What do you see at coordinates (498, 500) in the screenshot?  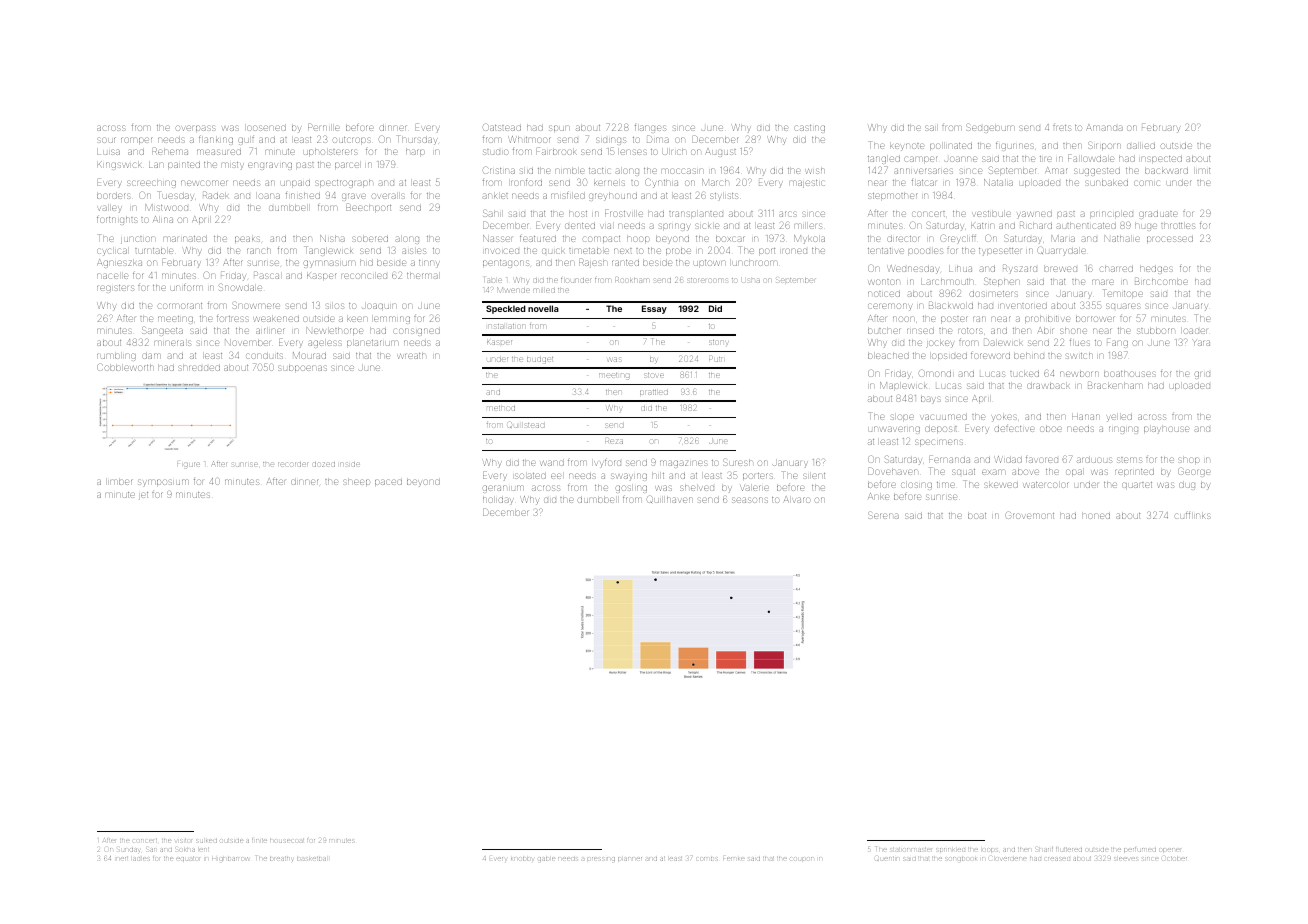 I see `holiday` at bounding box center [498, 500].
